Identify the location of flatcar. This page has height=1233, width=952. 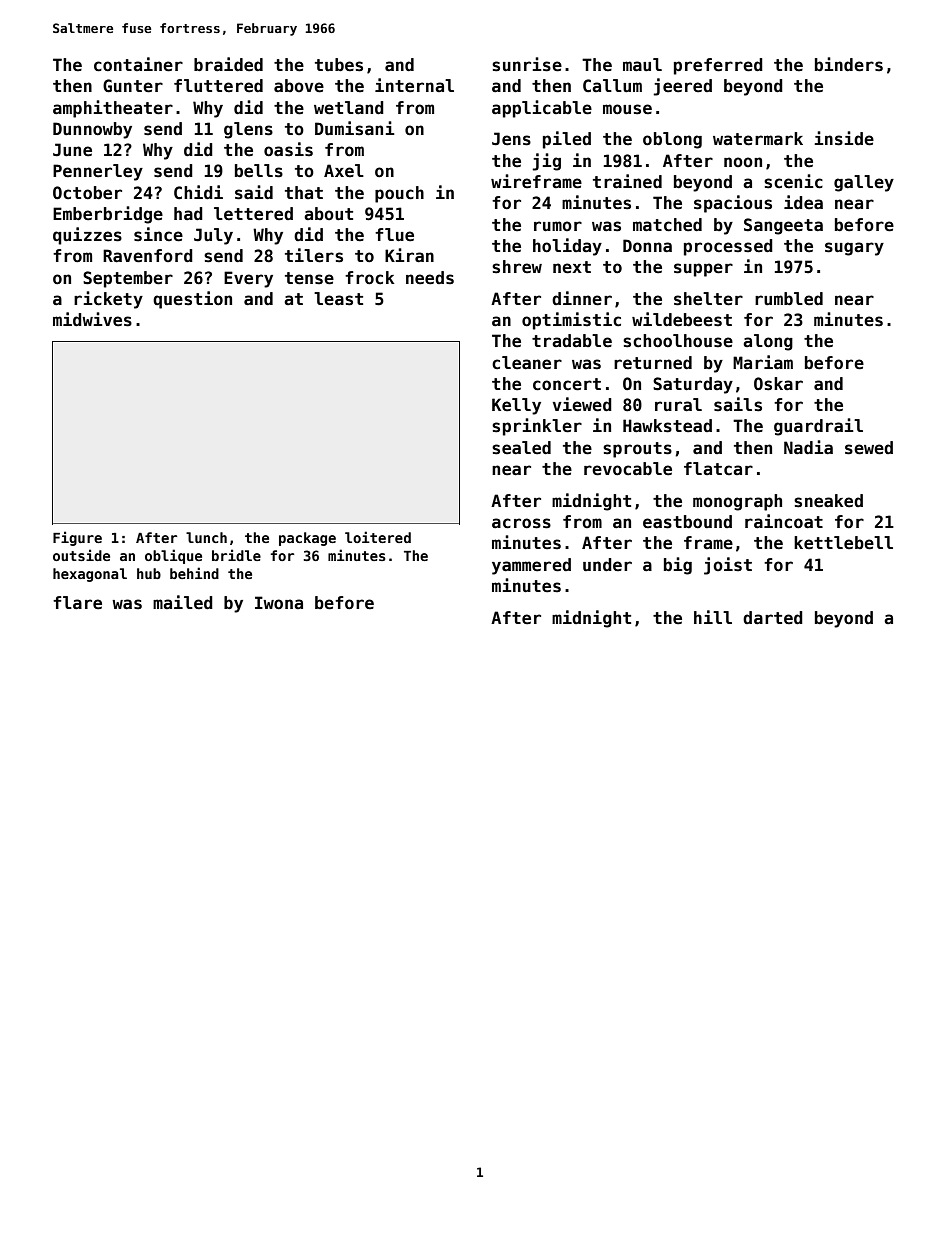
(718, 469).
